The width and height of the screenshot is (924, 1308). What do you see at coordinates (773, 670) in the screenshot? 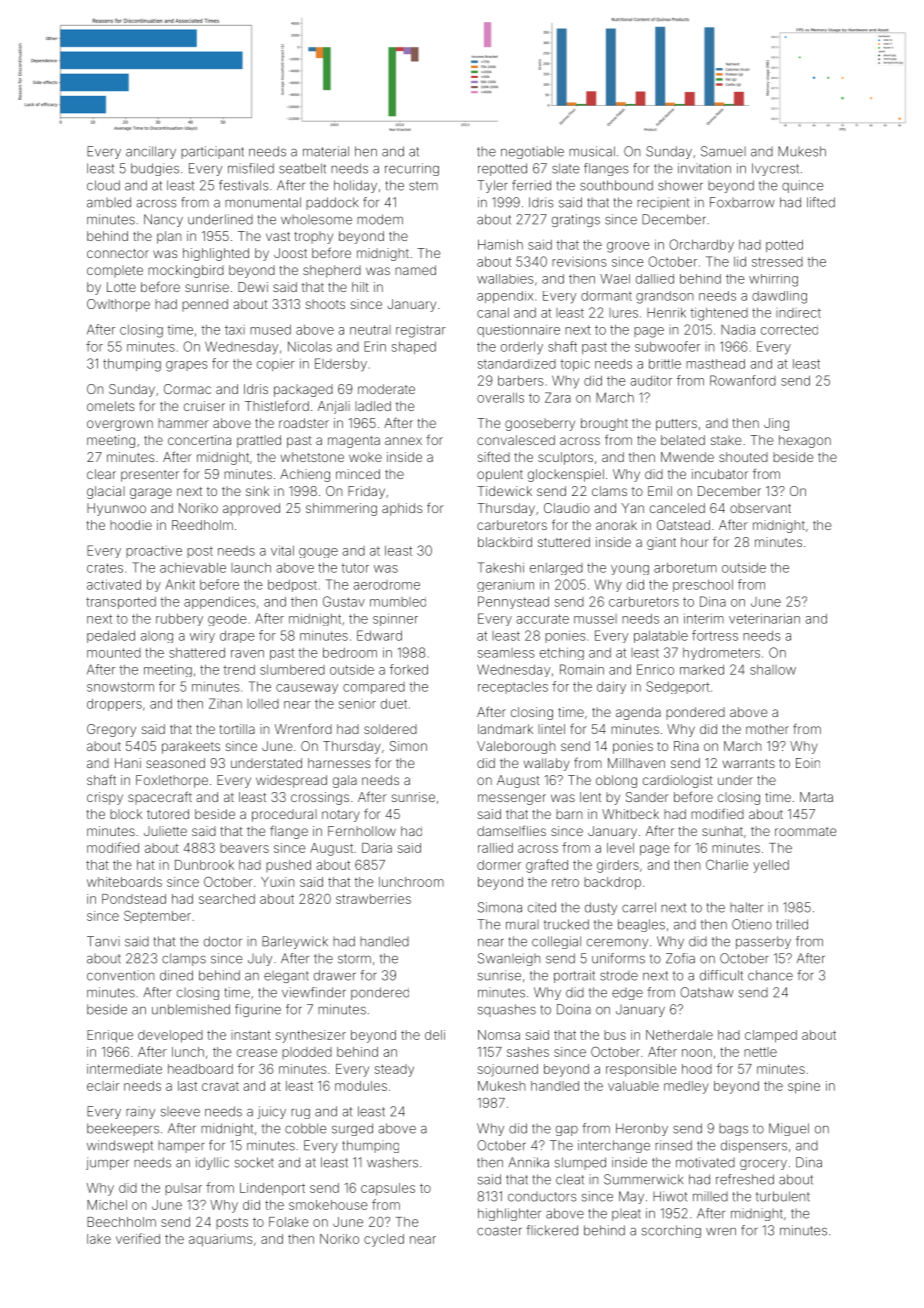
I see `shallow` at bounding box center [773, 670].
